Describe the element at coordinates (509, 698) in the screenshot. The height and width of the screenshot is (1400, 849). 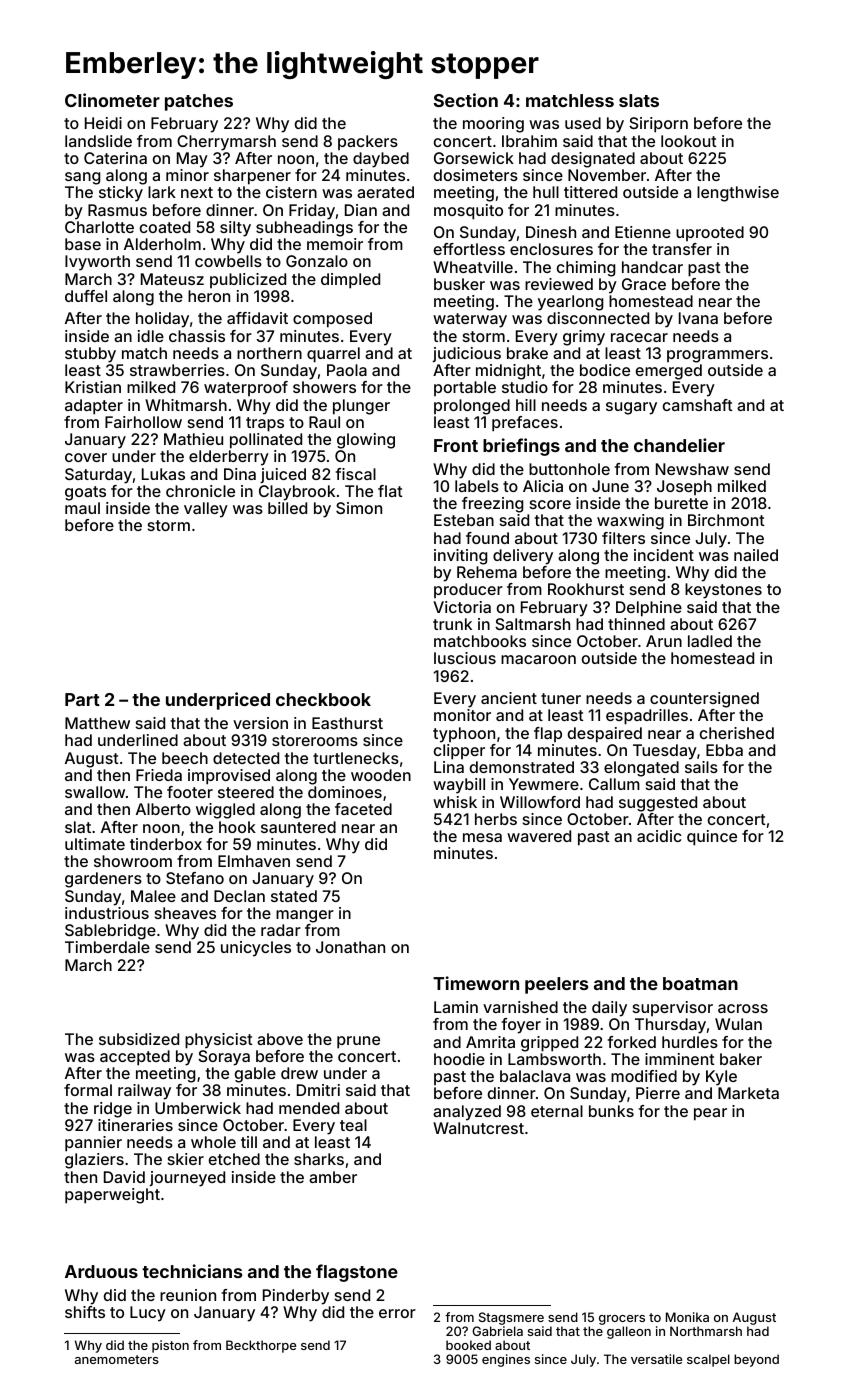
I see `ancient` at that location.
